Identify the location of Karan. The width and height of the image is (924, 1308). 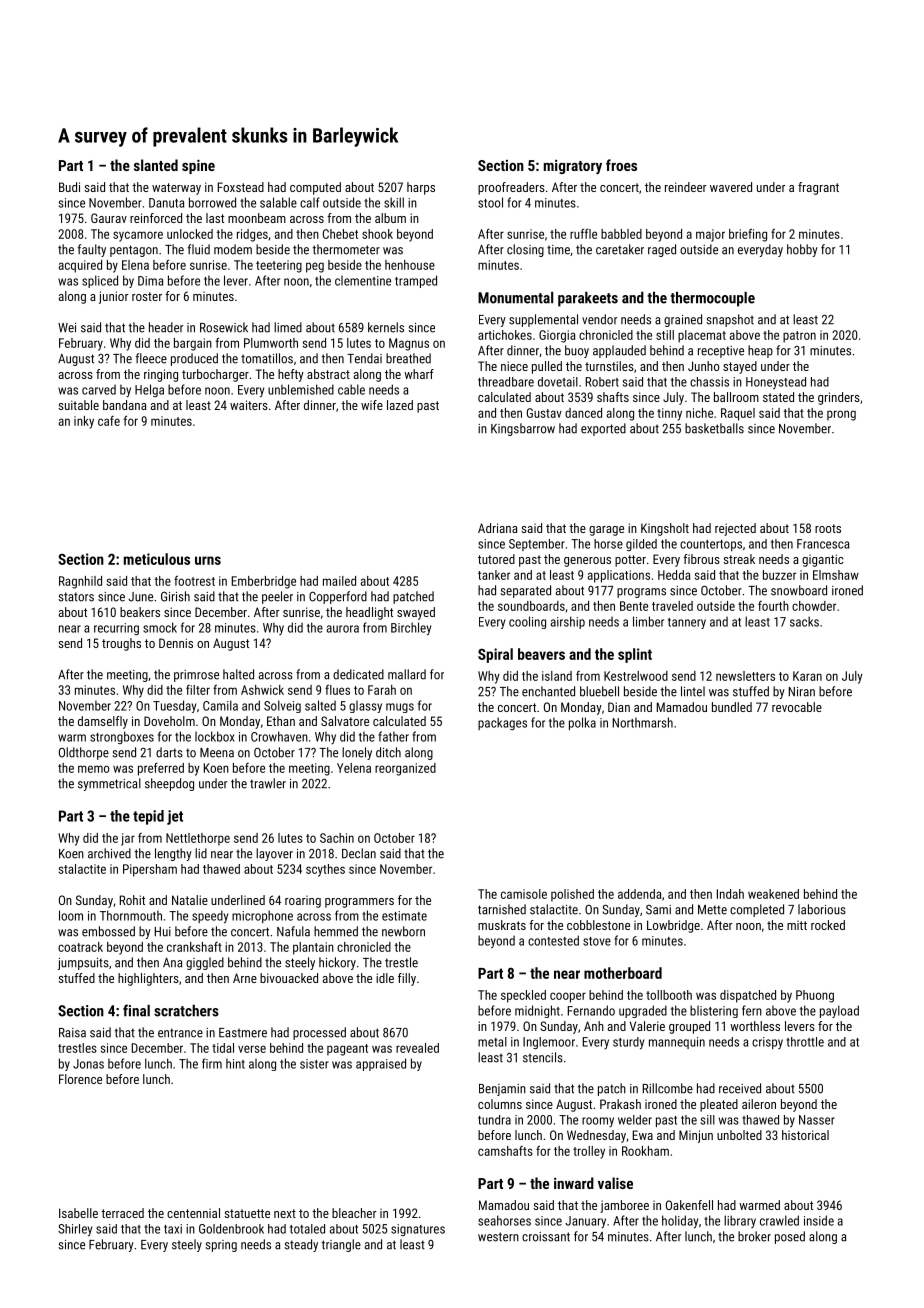
(807, 676).
